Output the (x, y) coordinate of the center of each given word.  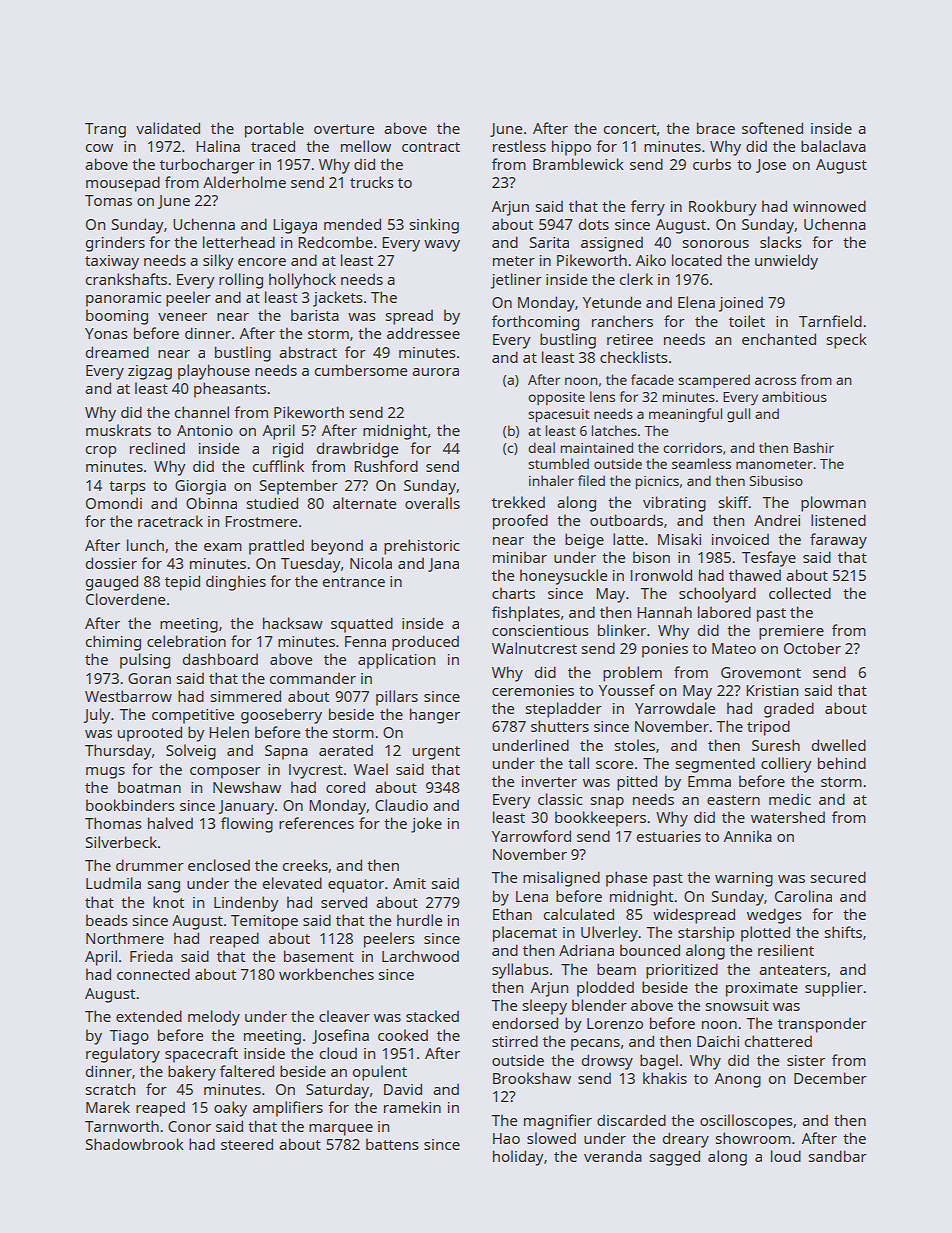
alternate (364, 503)
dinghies (236, 583)
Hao (506, 1138)
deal (541, 447)
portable (274, 130)
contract (431, 147)
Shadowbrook (135, 1144)
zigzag (150, 372)
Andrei (777, 520)
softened (772, 128)
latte (628, 539)
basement (319, 956)
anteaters (793, 970)
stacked (432, 1016)
